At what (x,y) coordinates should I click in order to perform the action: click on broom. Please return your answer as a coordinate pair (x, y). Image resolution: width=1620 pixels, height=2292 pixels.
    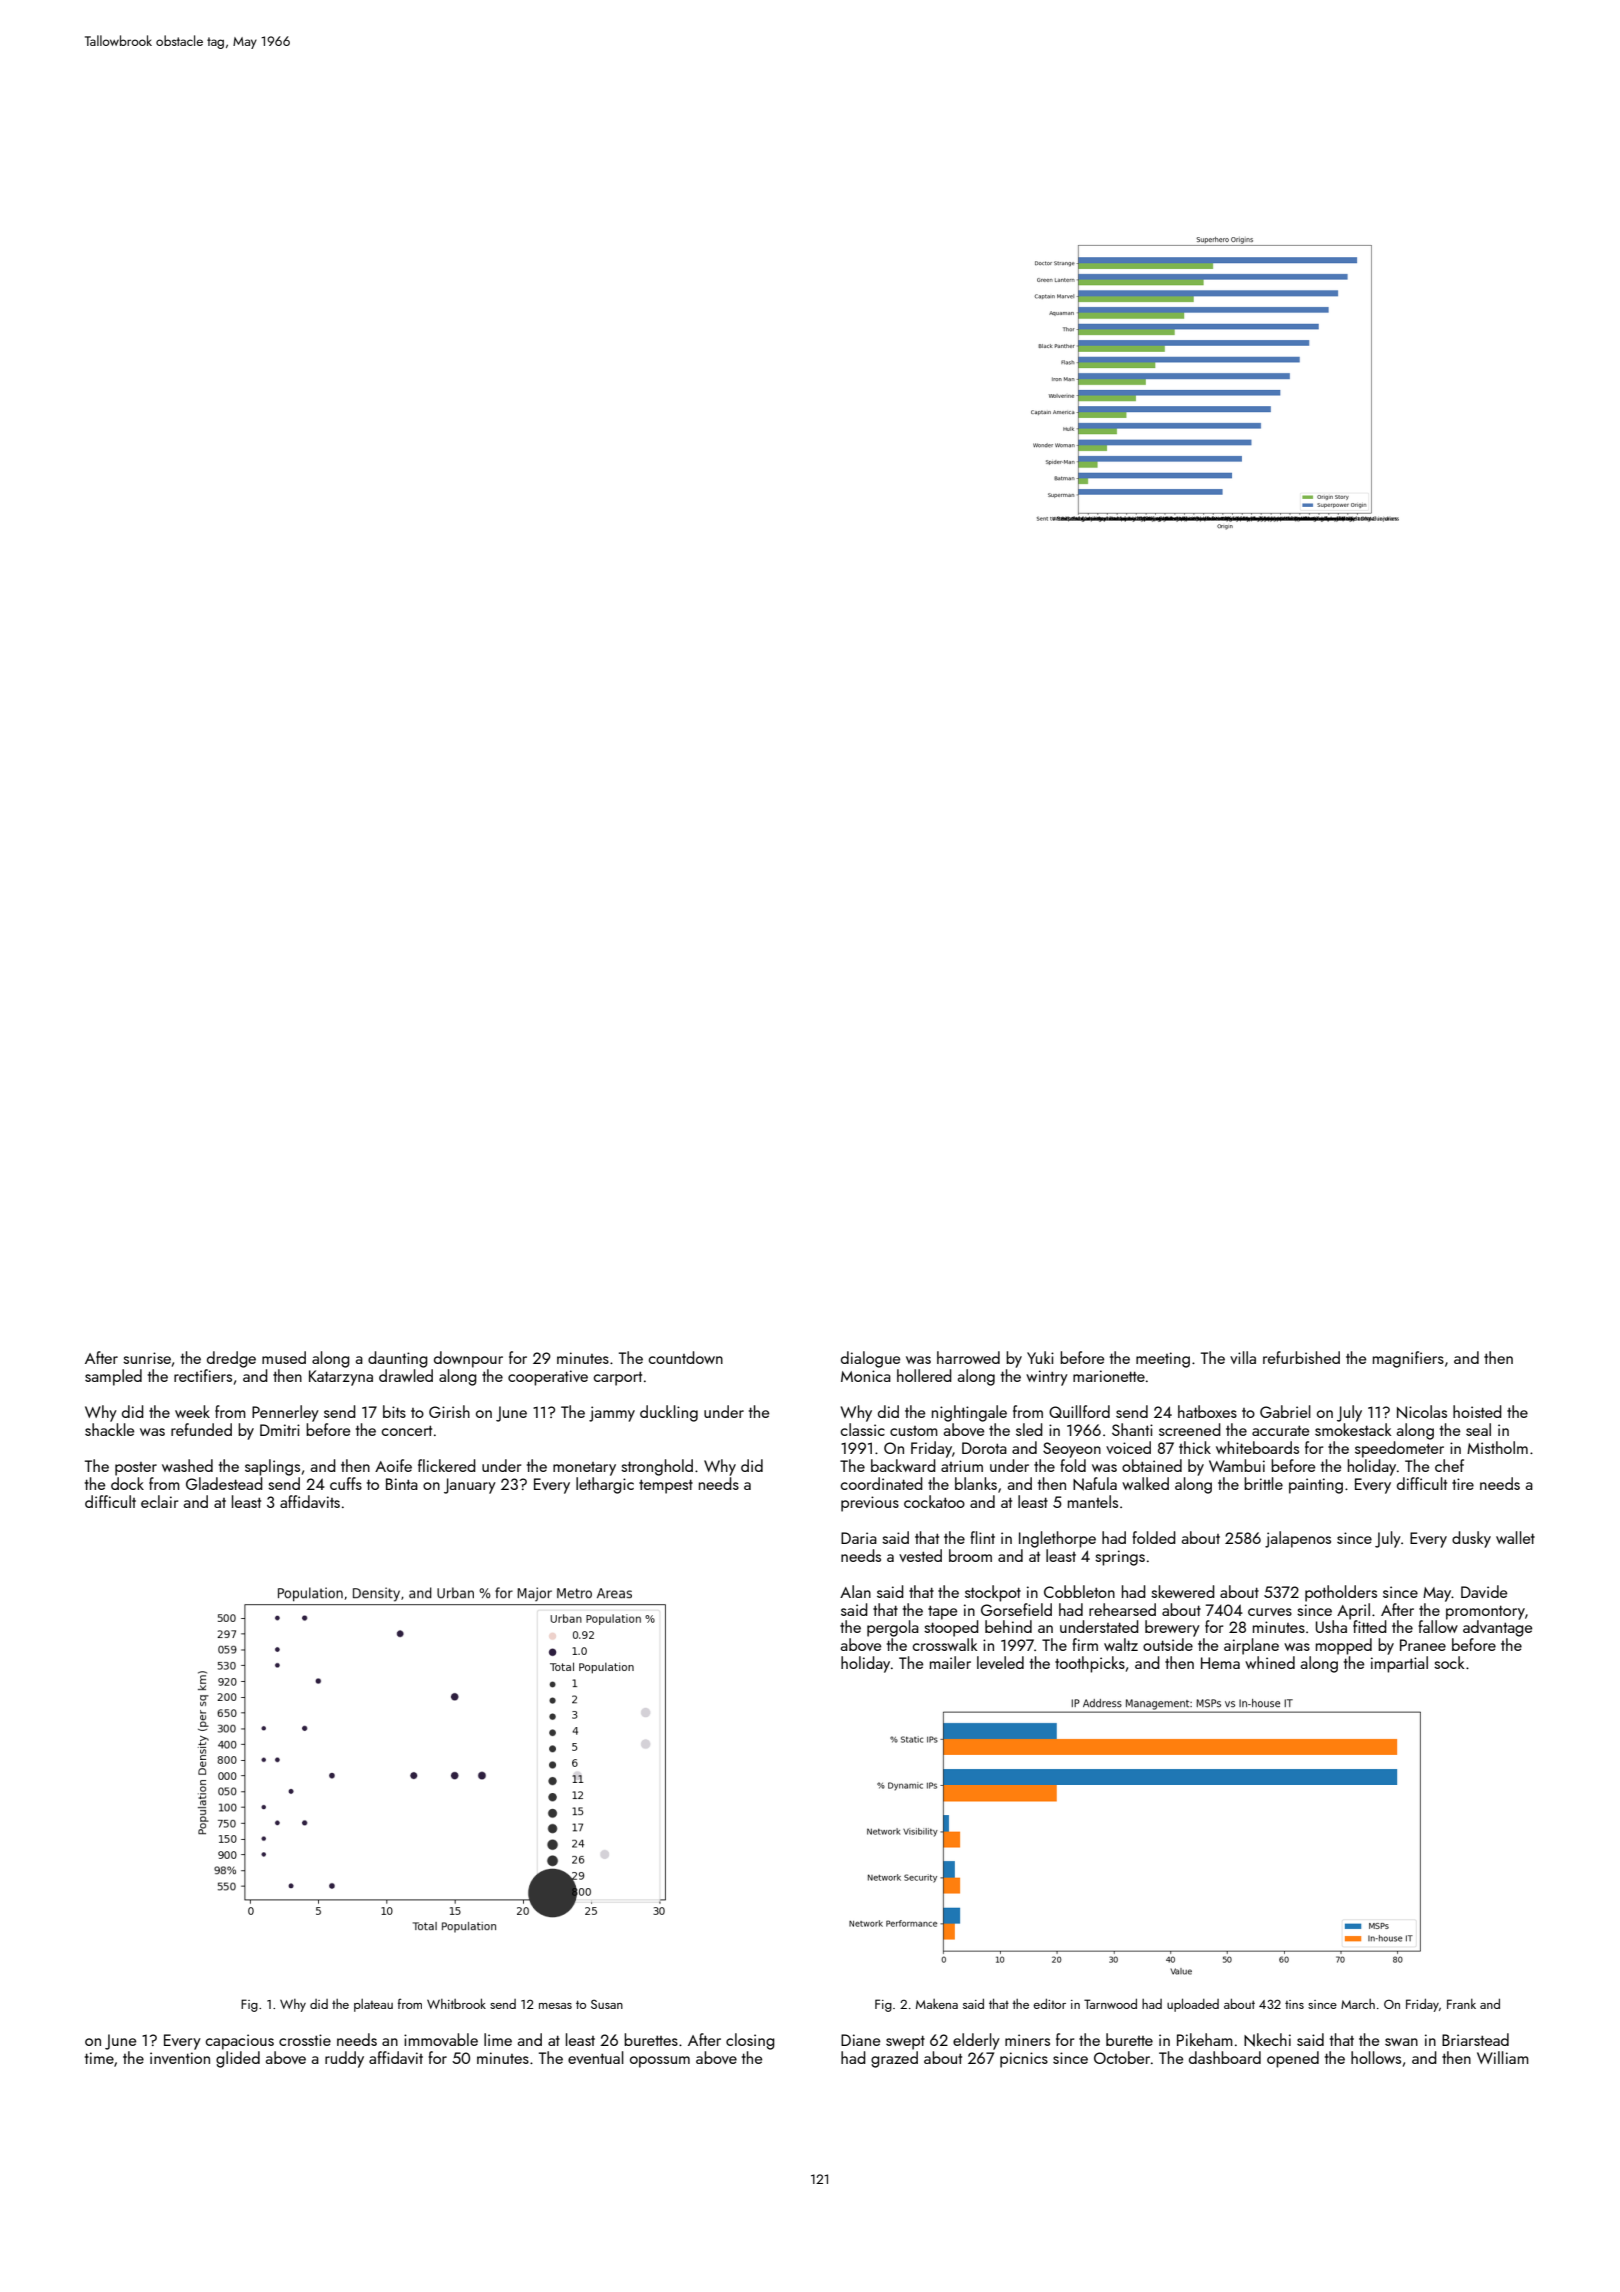
    Looking at the image, I should click on (970, 1555).
